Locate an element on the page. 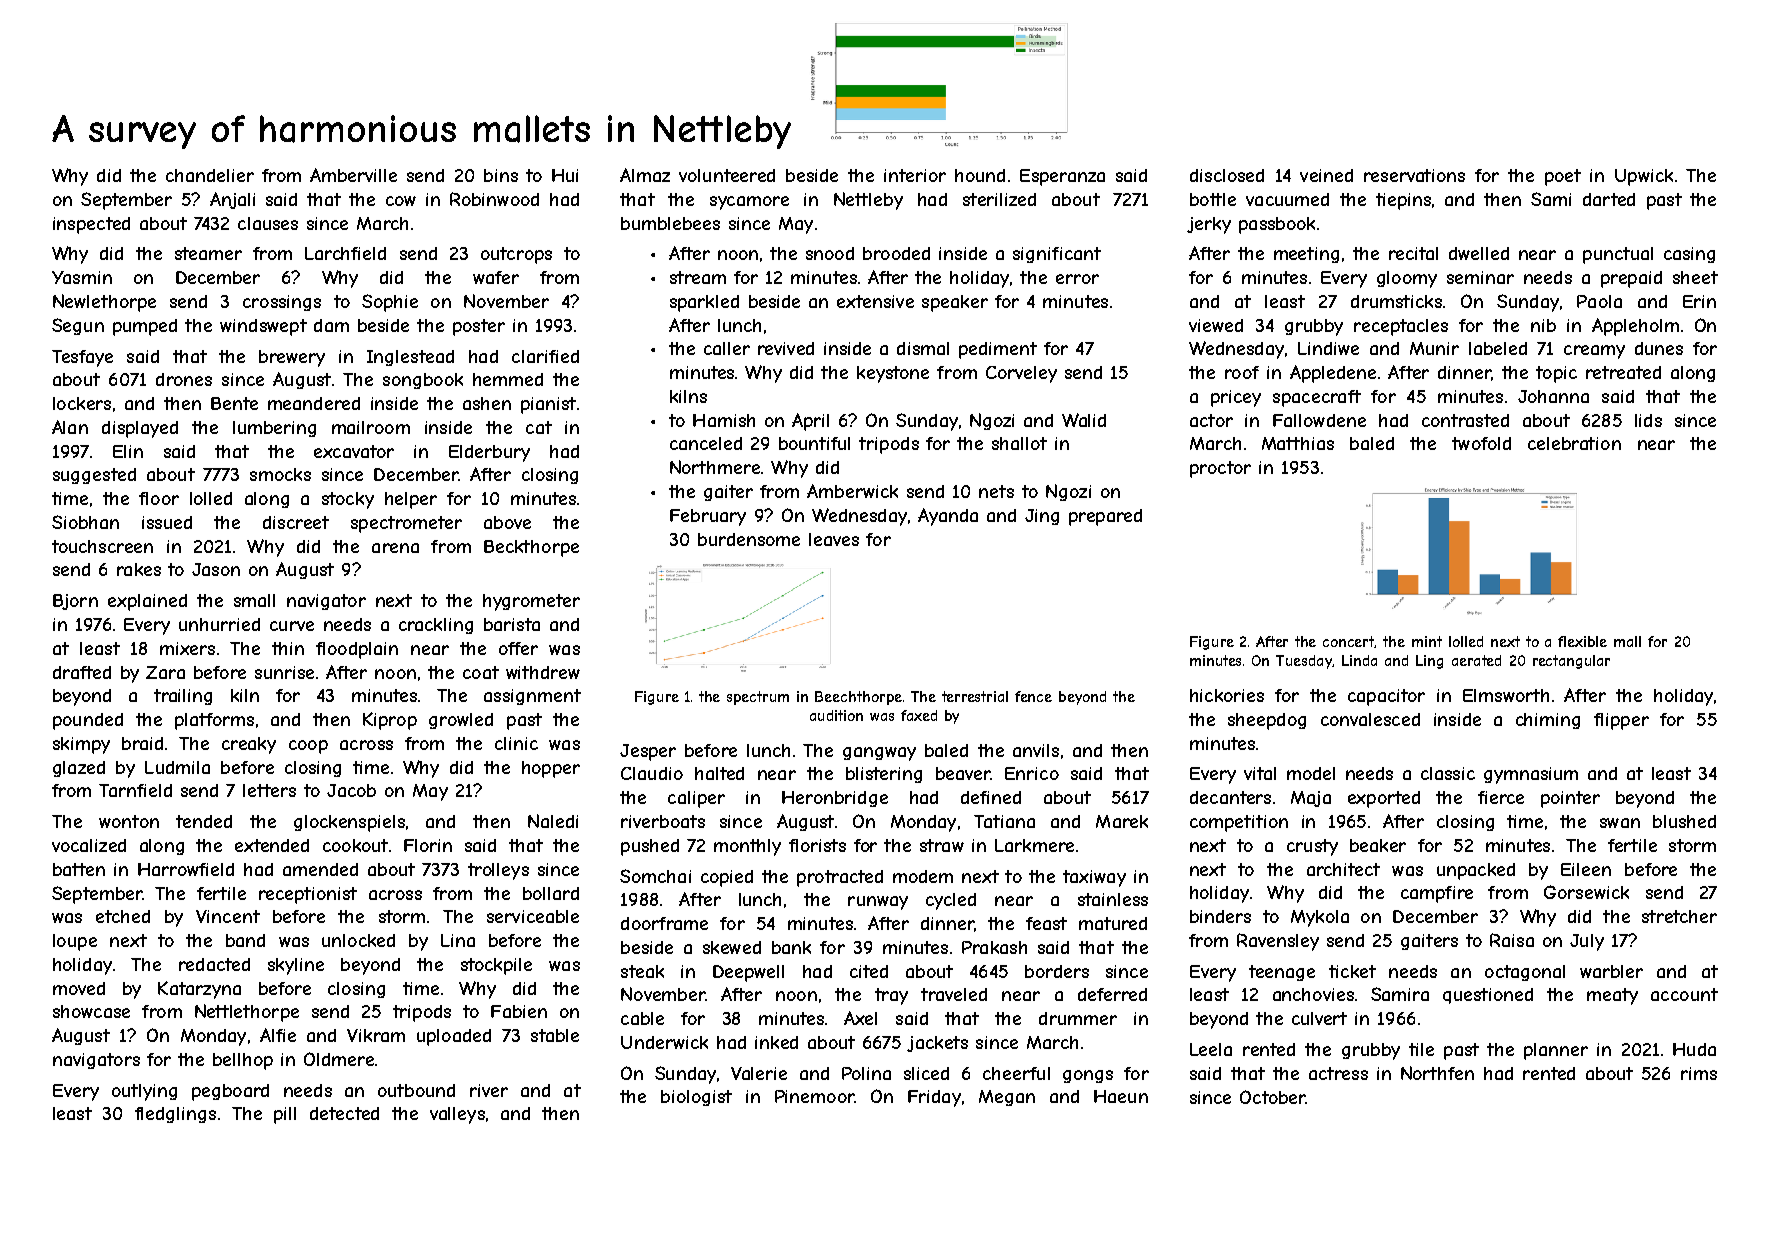  Ayanda is located at coordinates (948, 517).
